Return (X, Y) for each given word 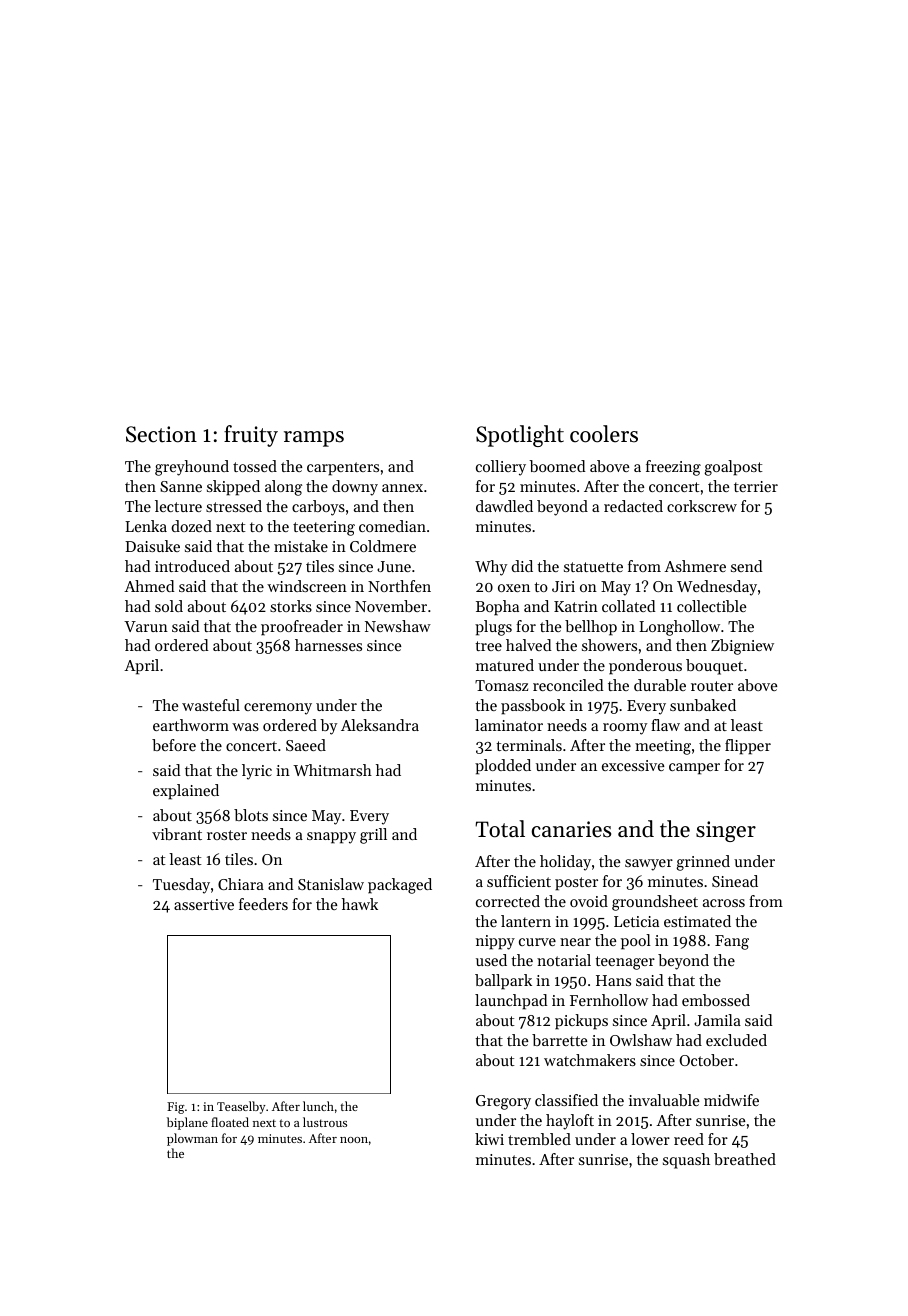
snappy (331, 838)
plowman (192, 1139)
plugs (493, 628)
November (391, 606)
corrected (508, 901)
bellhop (591, 628)
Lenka (146, 526)
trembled (539, 1139)
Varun (146, 626)
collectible (711, 606)
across (724, 903)
